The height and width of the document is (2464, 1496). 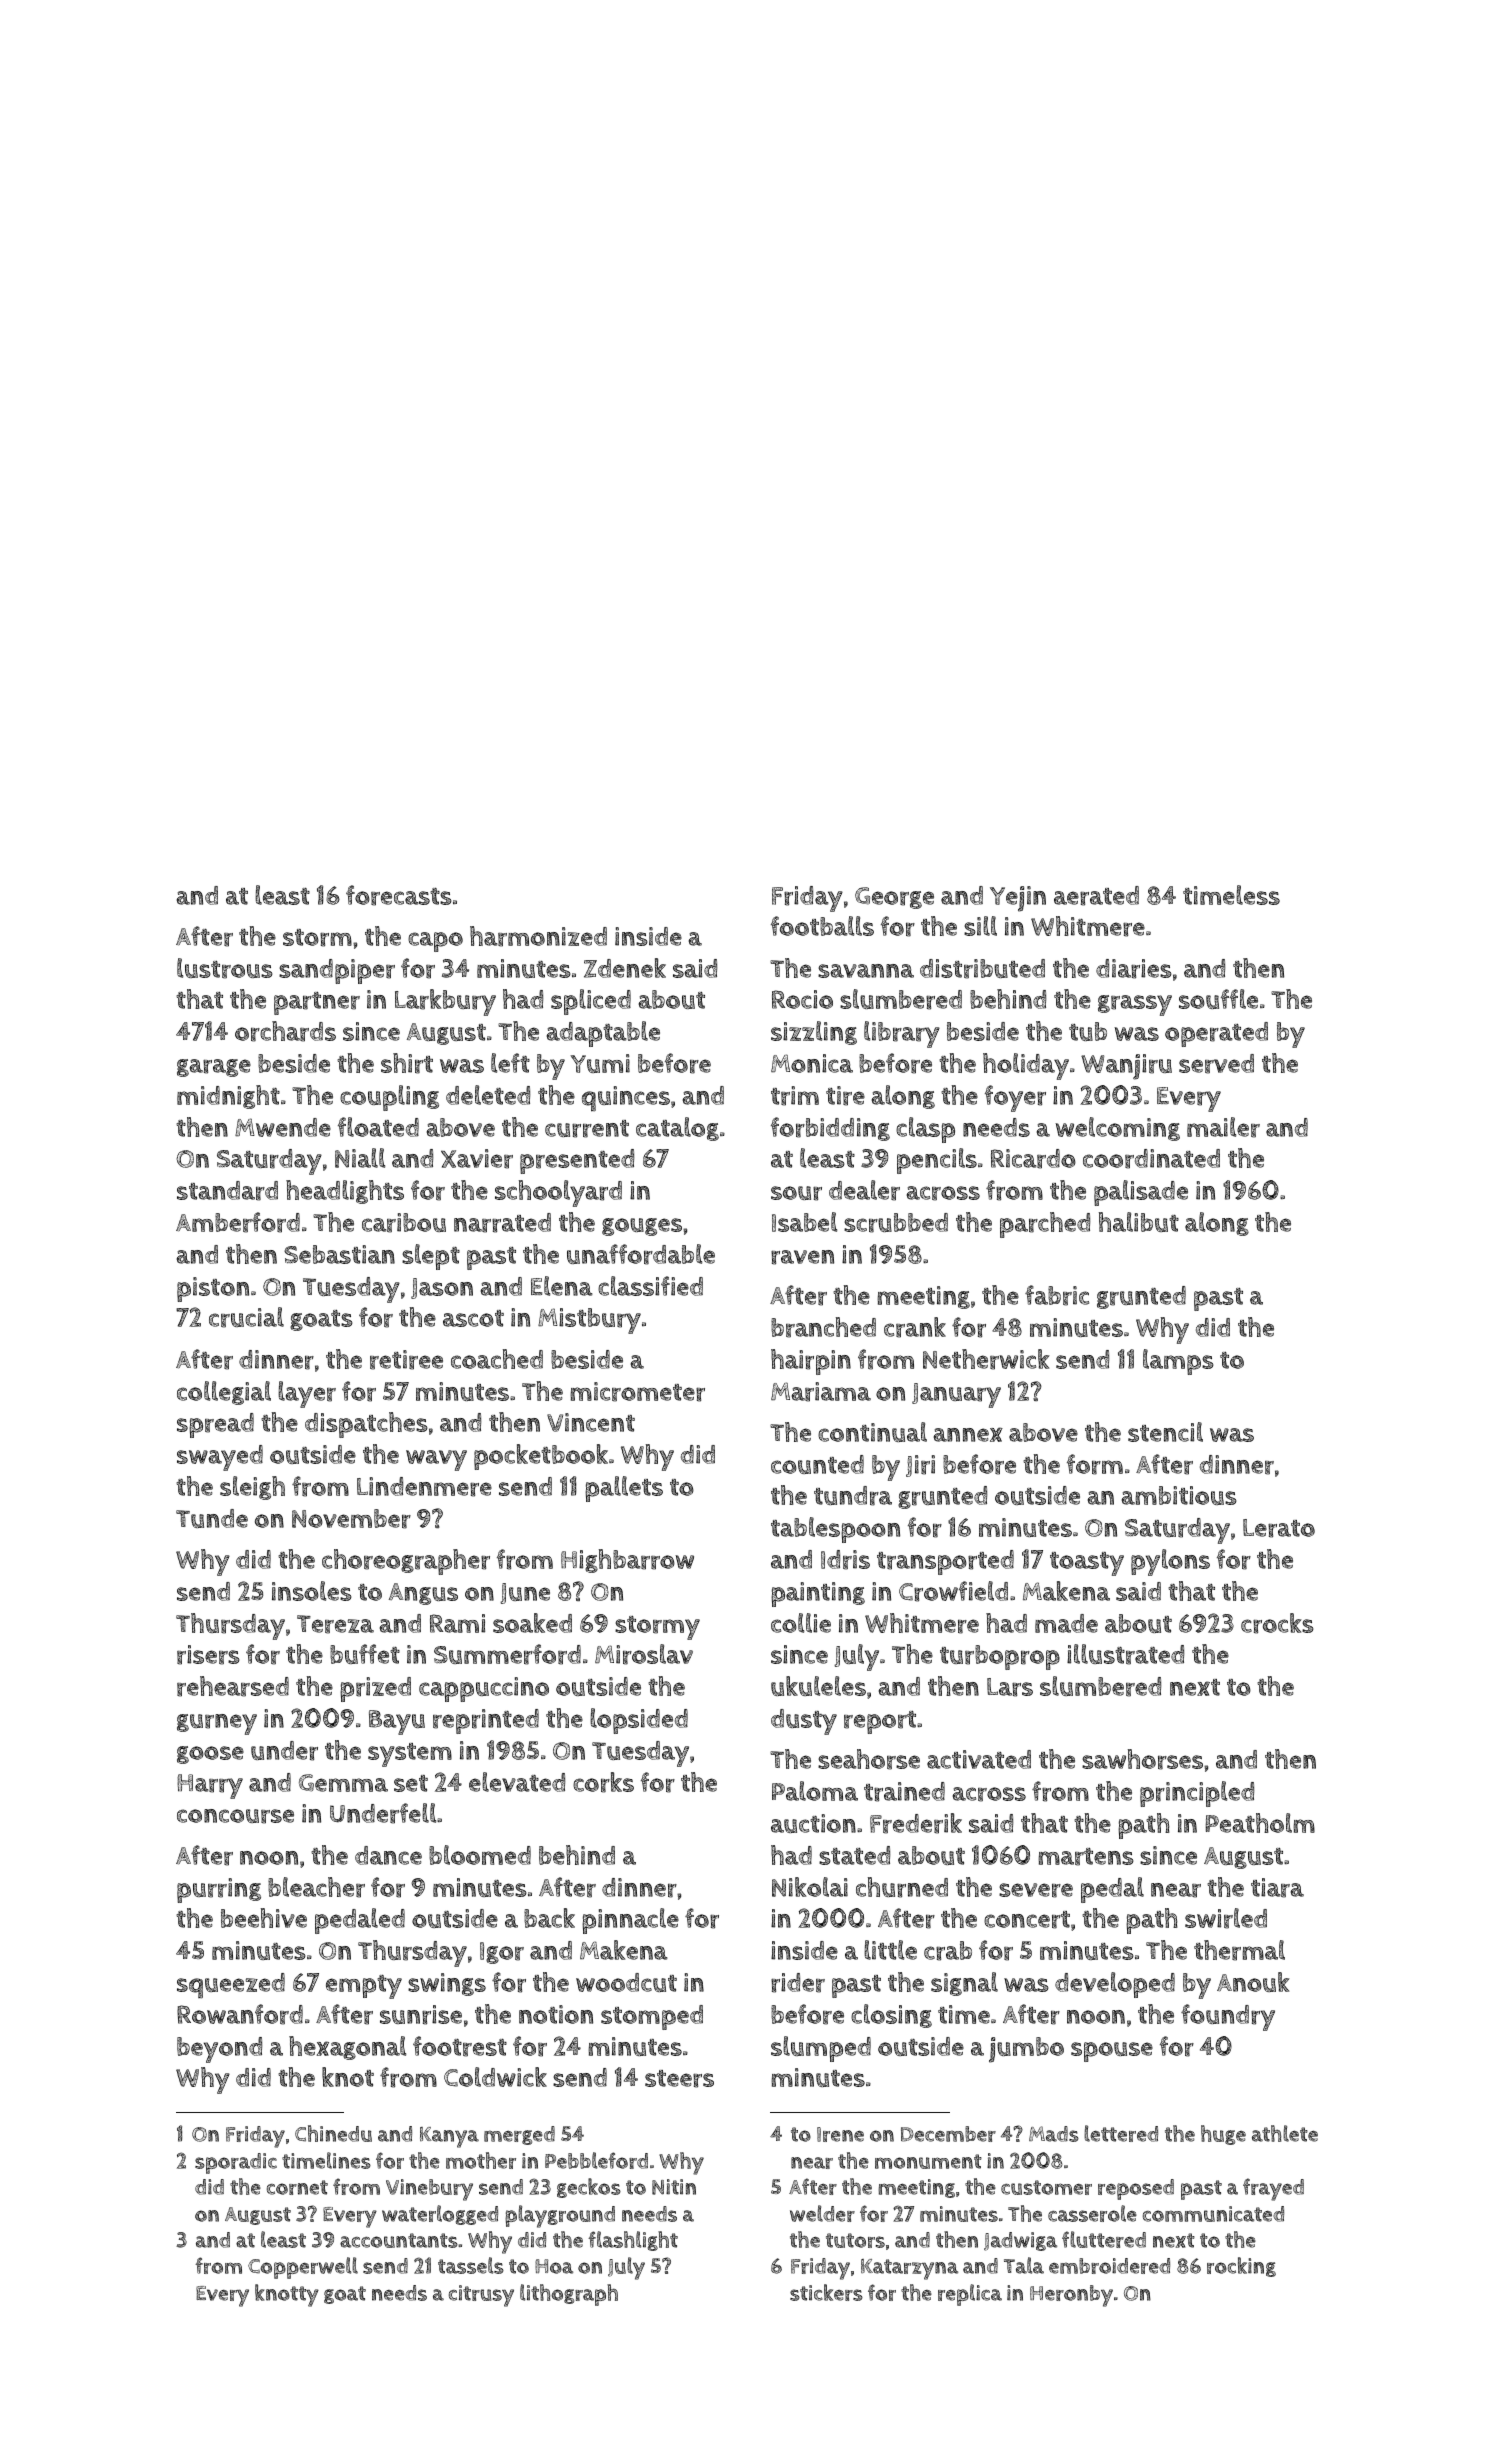 I want to click on martens, so click(x=1086, y=1857).
